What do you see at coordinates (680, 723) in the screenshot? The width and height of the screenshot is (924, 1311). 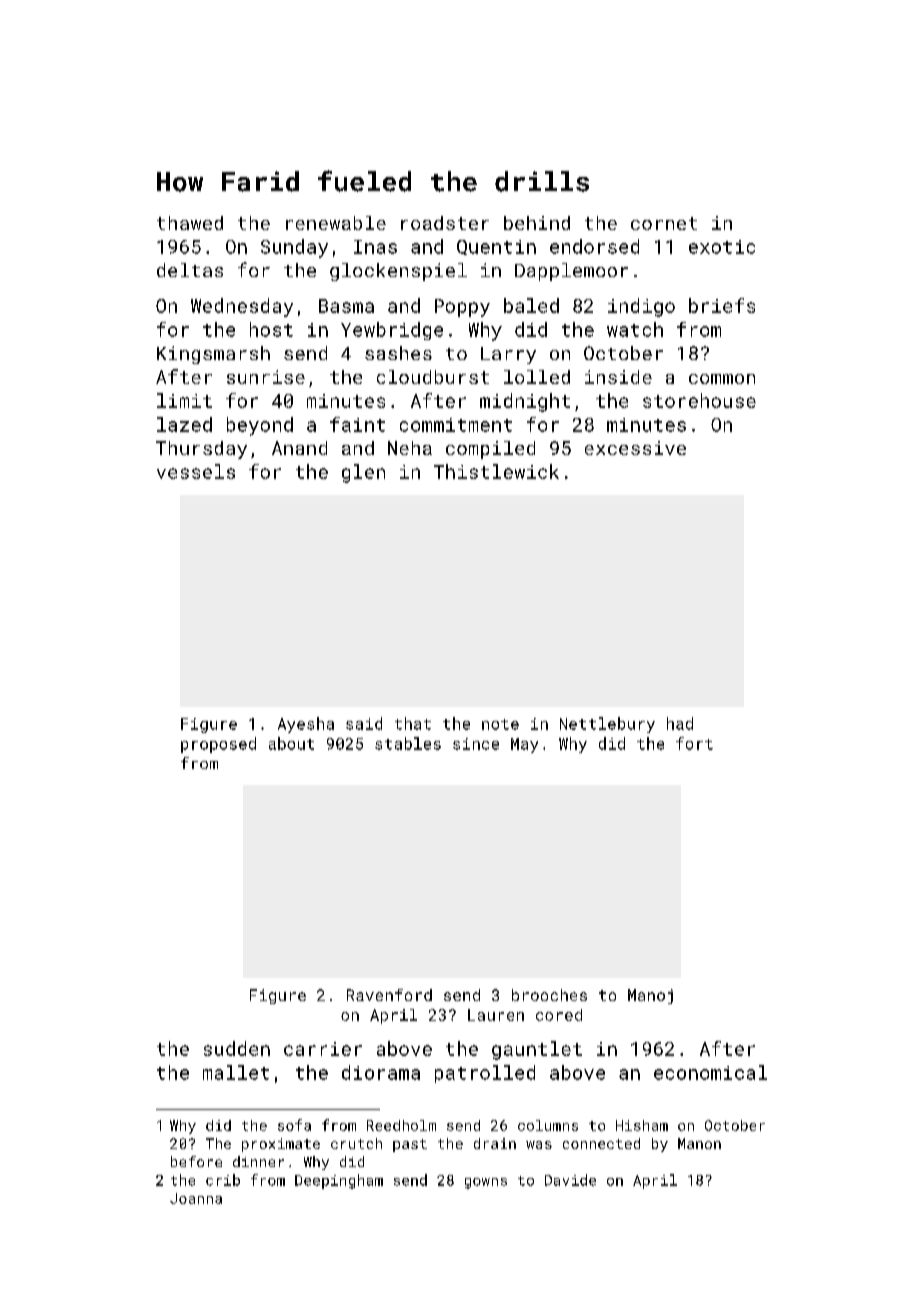 I see `had` at bounding box center [680, 723].
